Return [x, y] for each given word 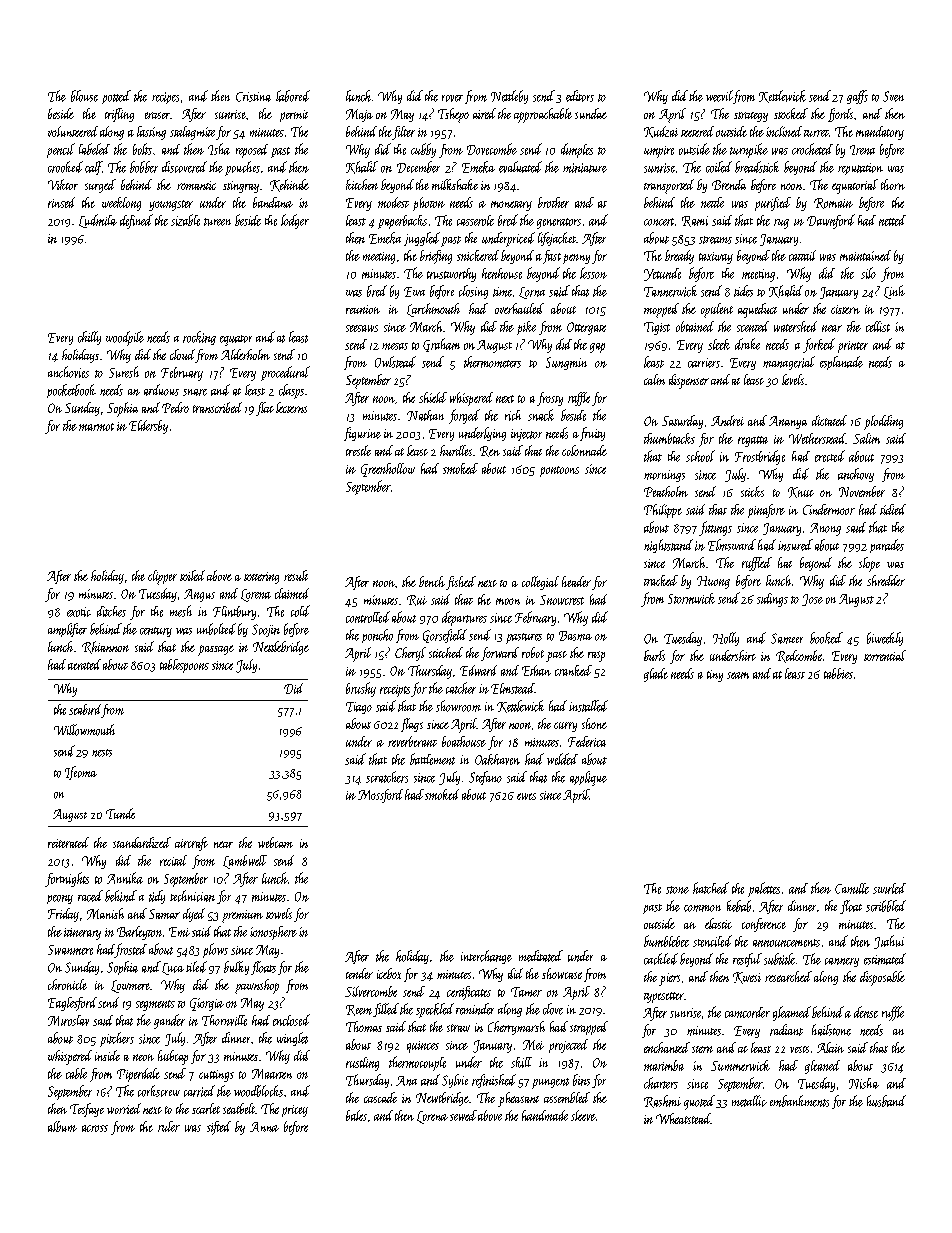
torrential [885, 655]
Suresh [124, 372]
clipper [162, 577]
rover [452, 98]
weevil [719, 96]
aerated [84, 664]
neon [143, 1057]
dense [866, 1012]
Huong [713, 582]
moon [508, 601]
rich [513, 415]
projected [568, 1046]
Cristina [253, 97]
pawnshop [257, 986]
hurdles [456, 450]
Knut [801, 492]
